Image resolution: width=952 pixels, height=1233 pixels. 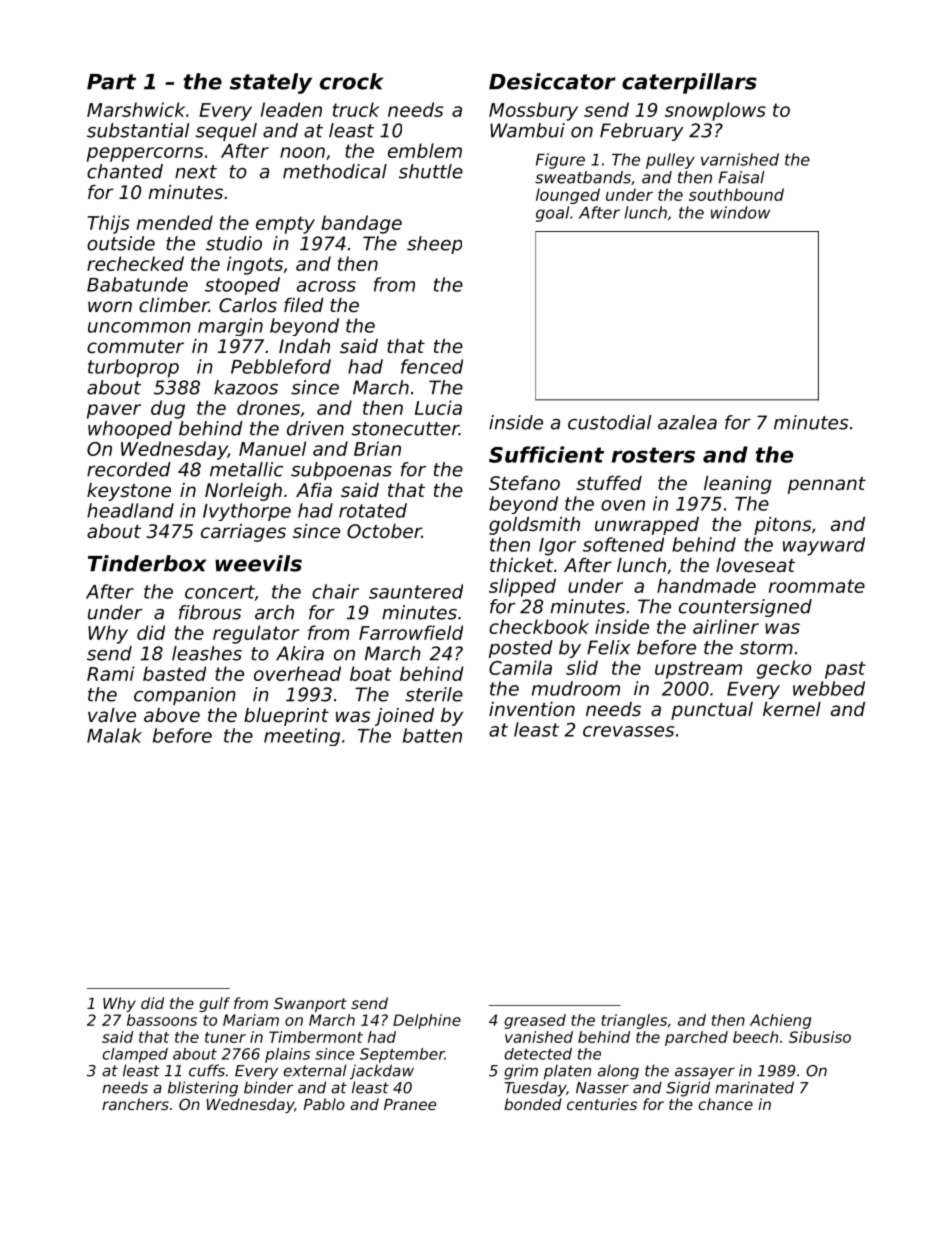 What do you see at coordinates (324, 1104) in the page?
I see `Pablo` at bounding box center [324, 1104].
